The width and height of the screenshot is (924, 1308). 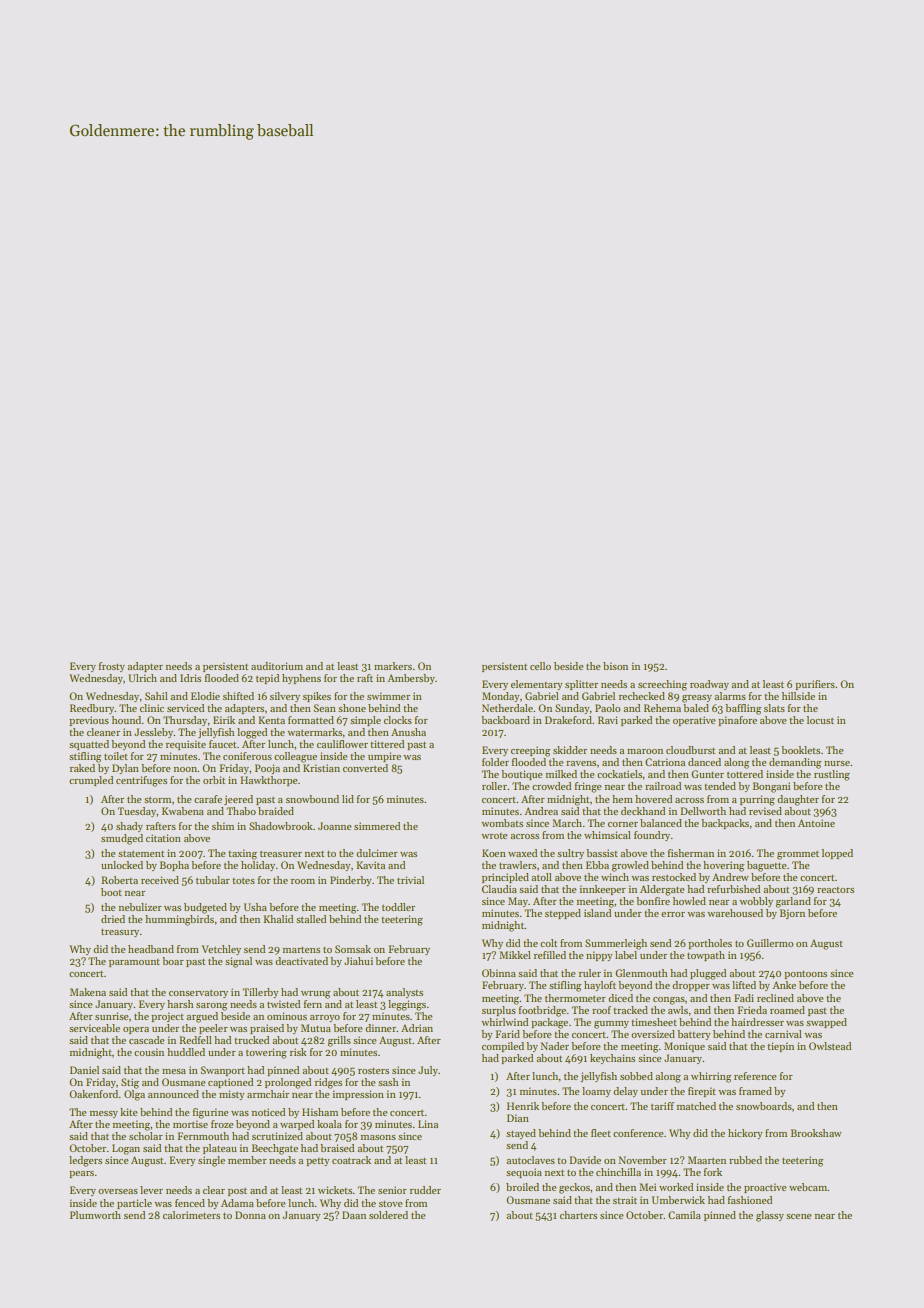 I want to click on nurse, so click(x=837, y=763).
